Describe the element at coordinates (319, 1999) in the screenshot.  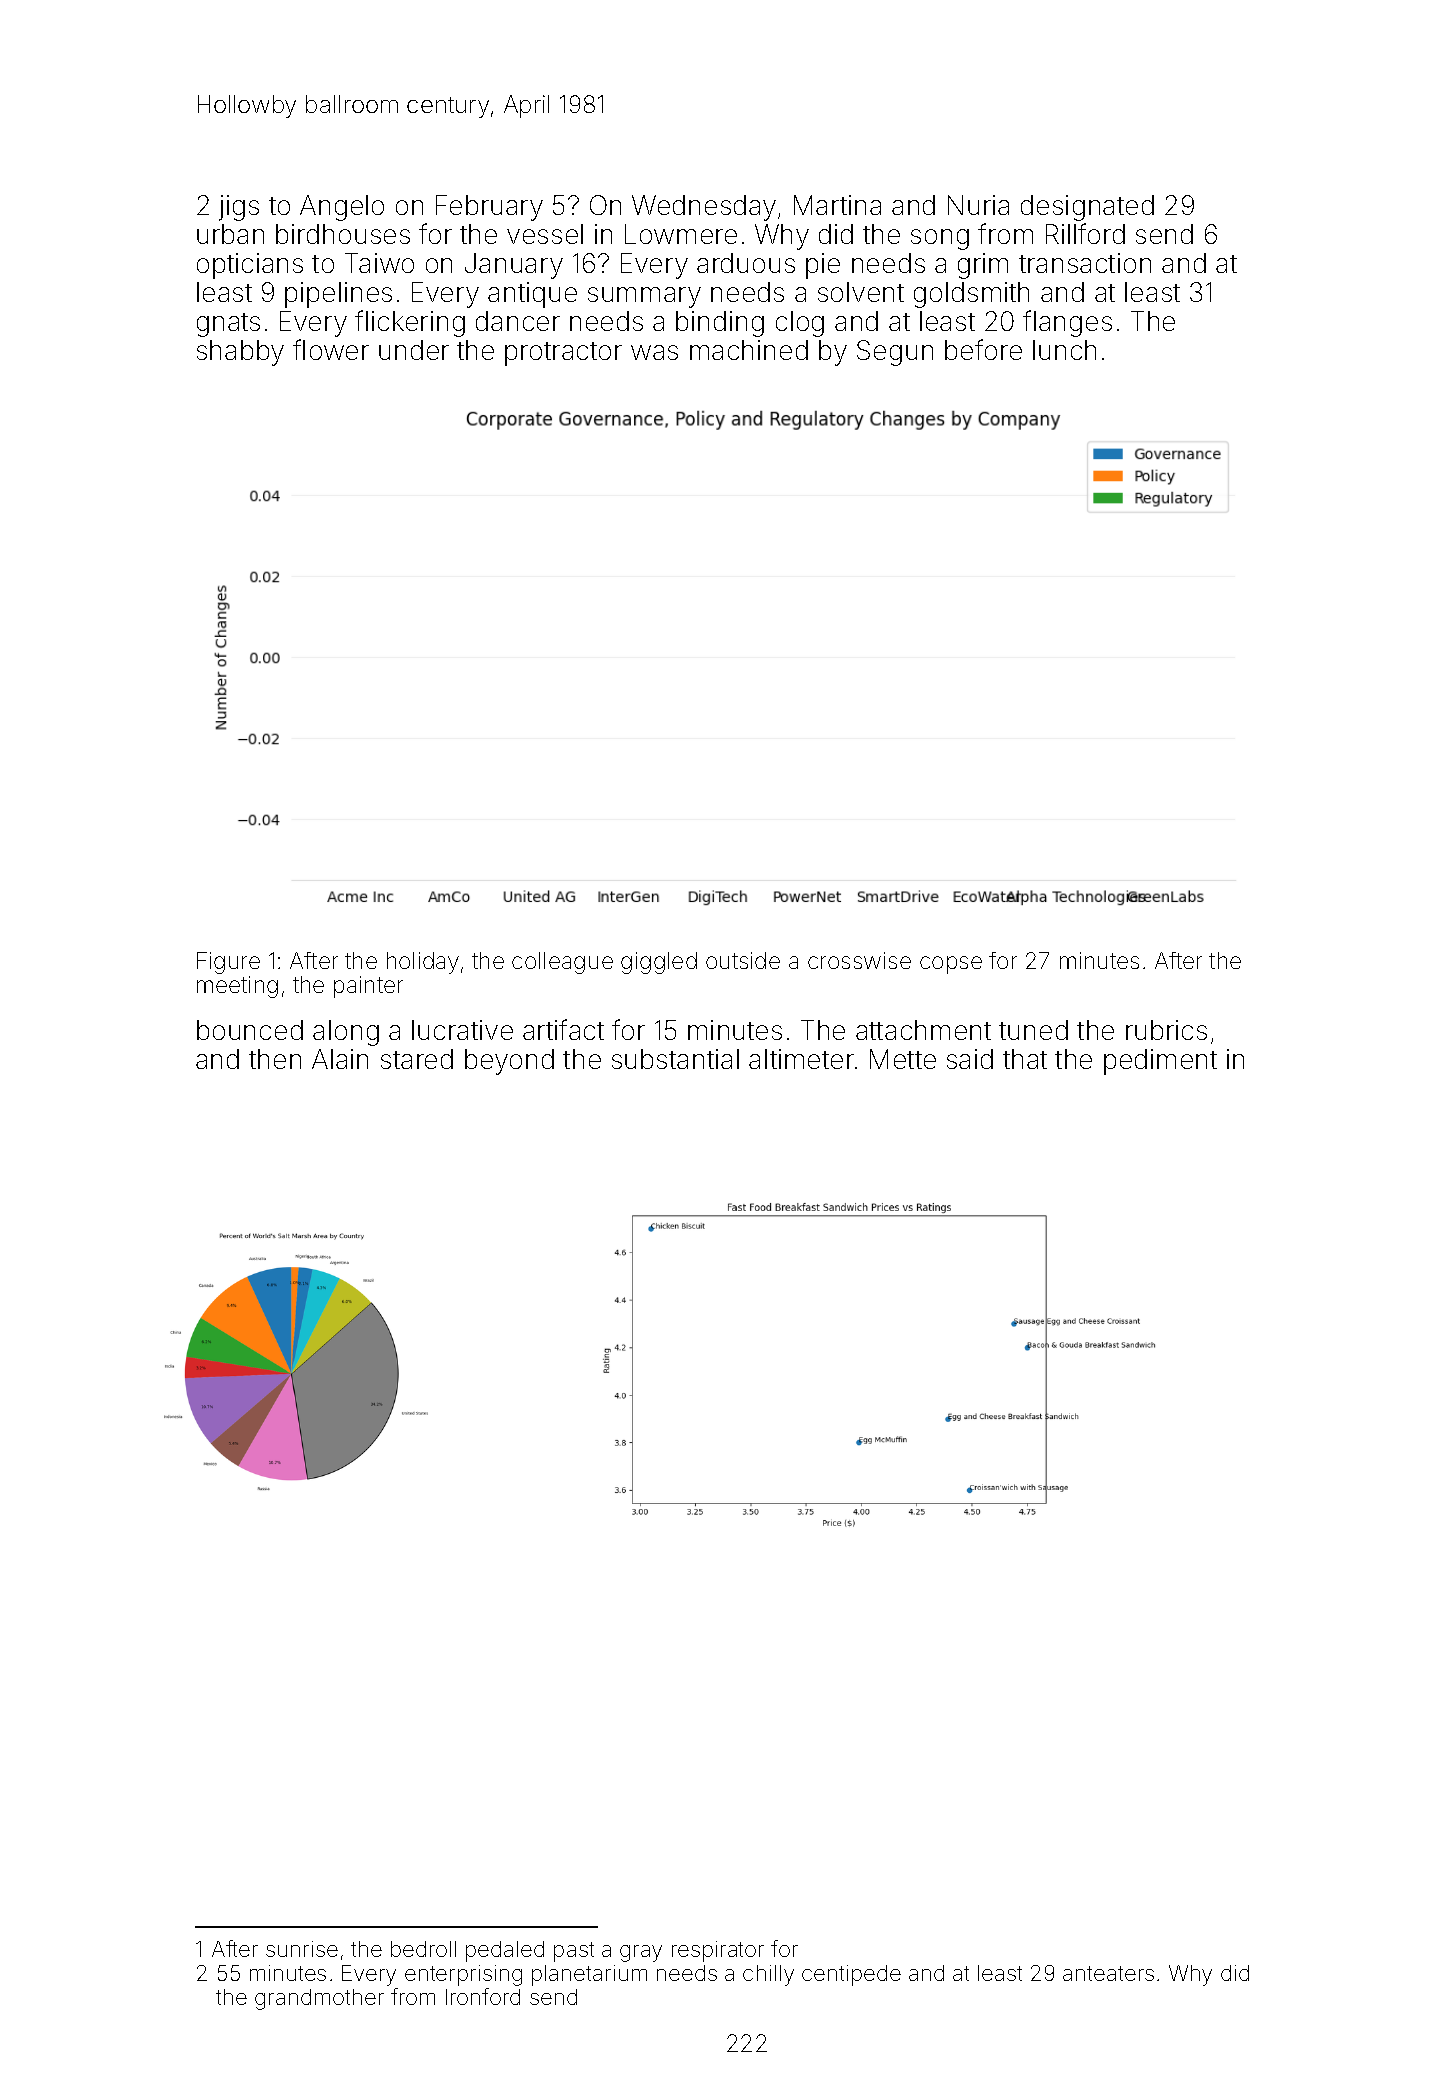
I see `grandmother` at that location.
